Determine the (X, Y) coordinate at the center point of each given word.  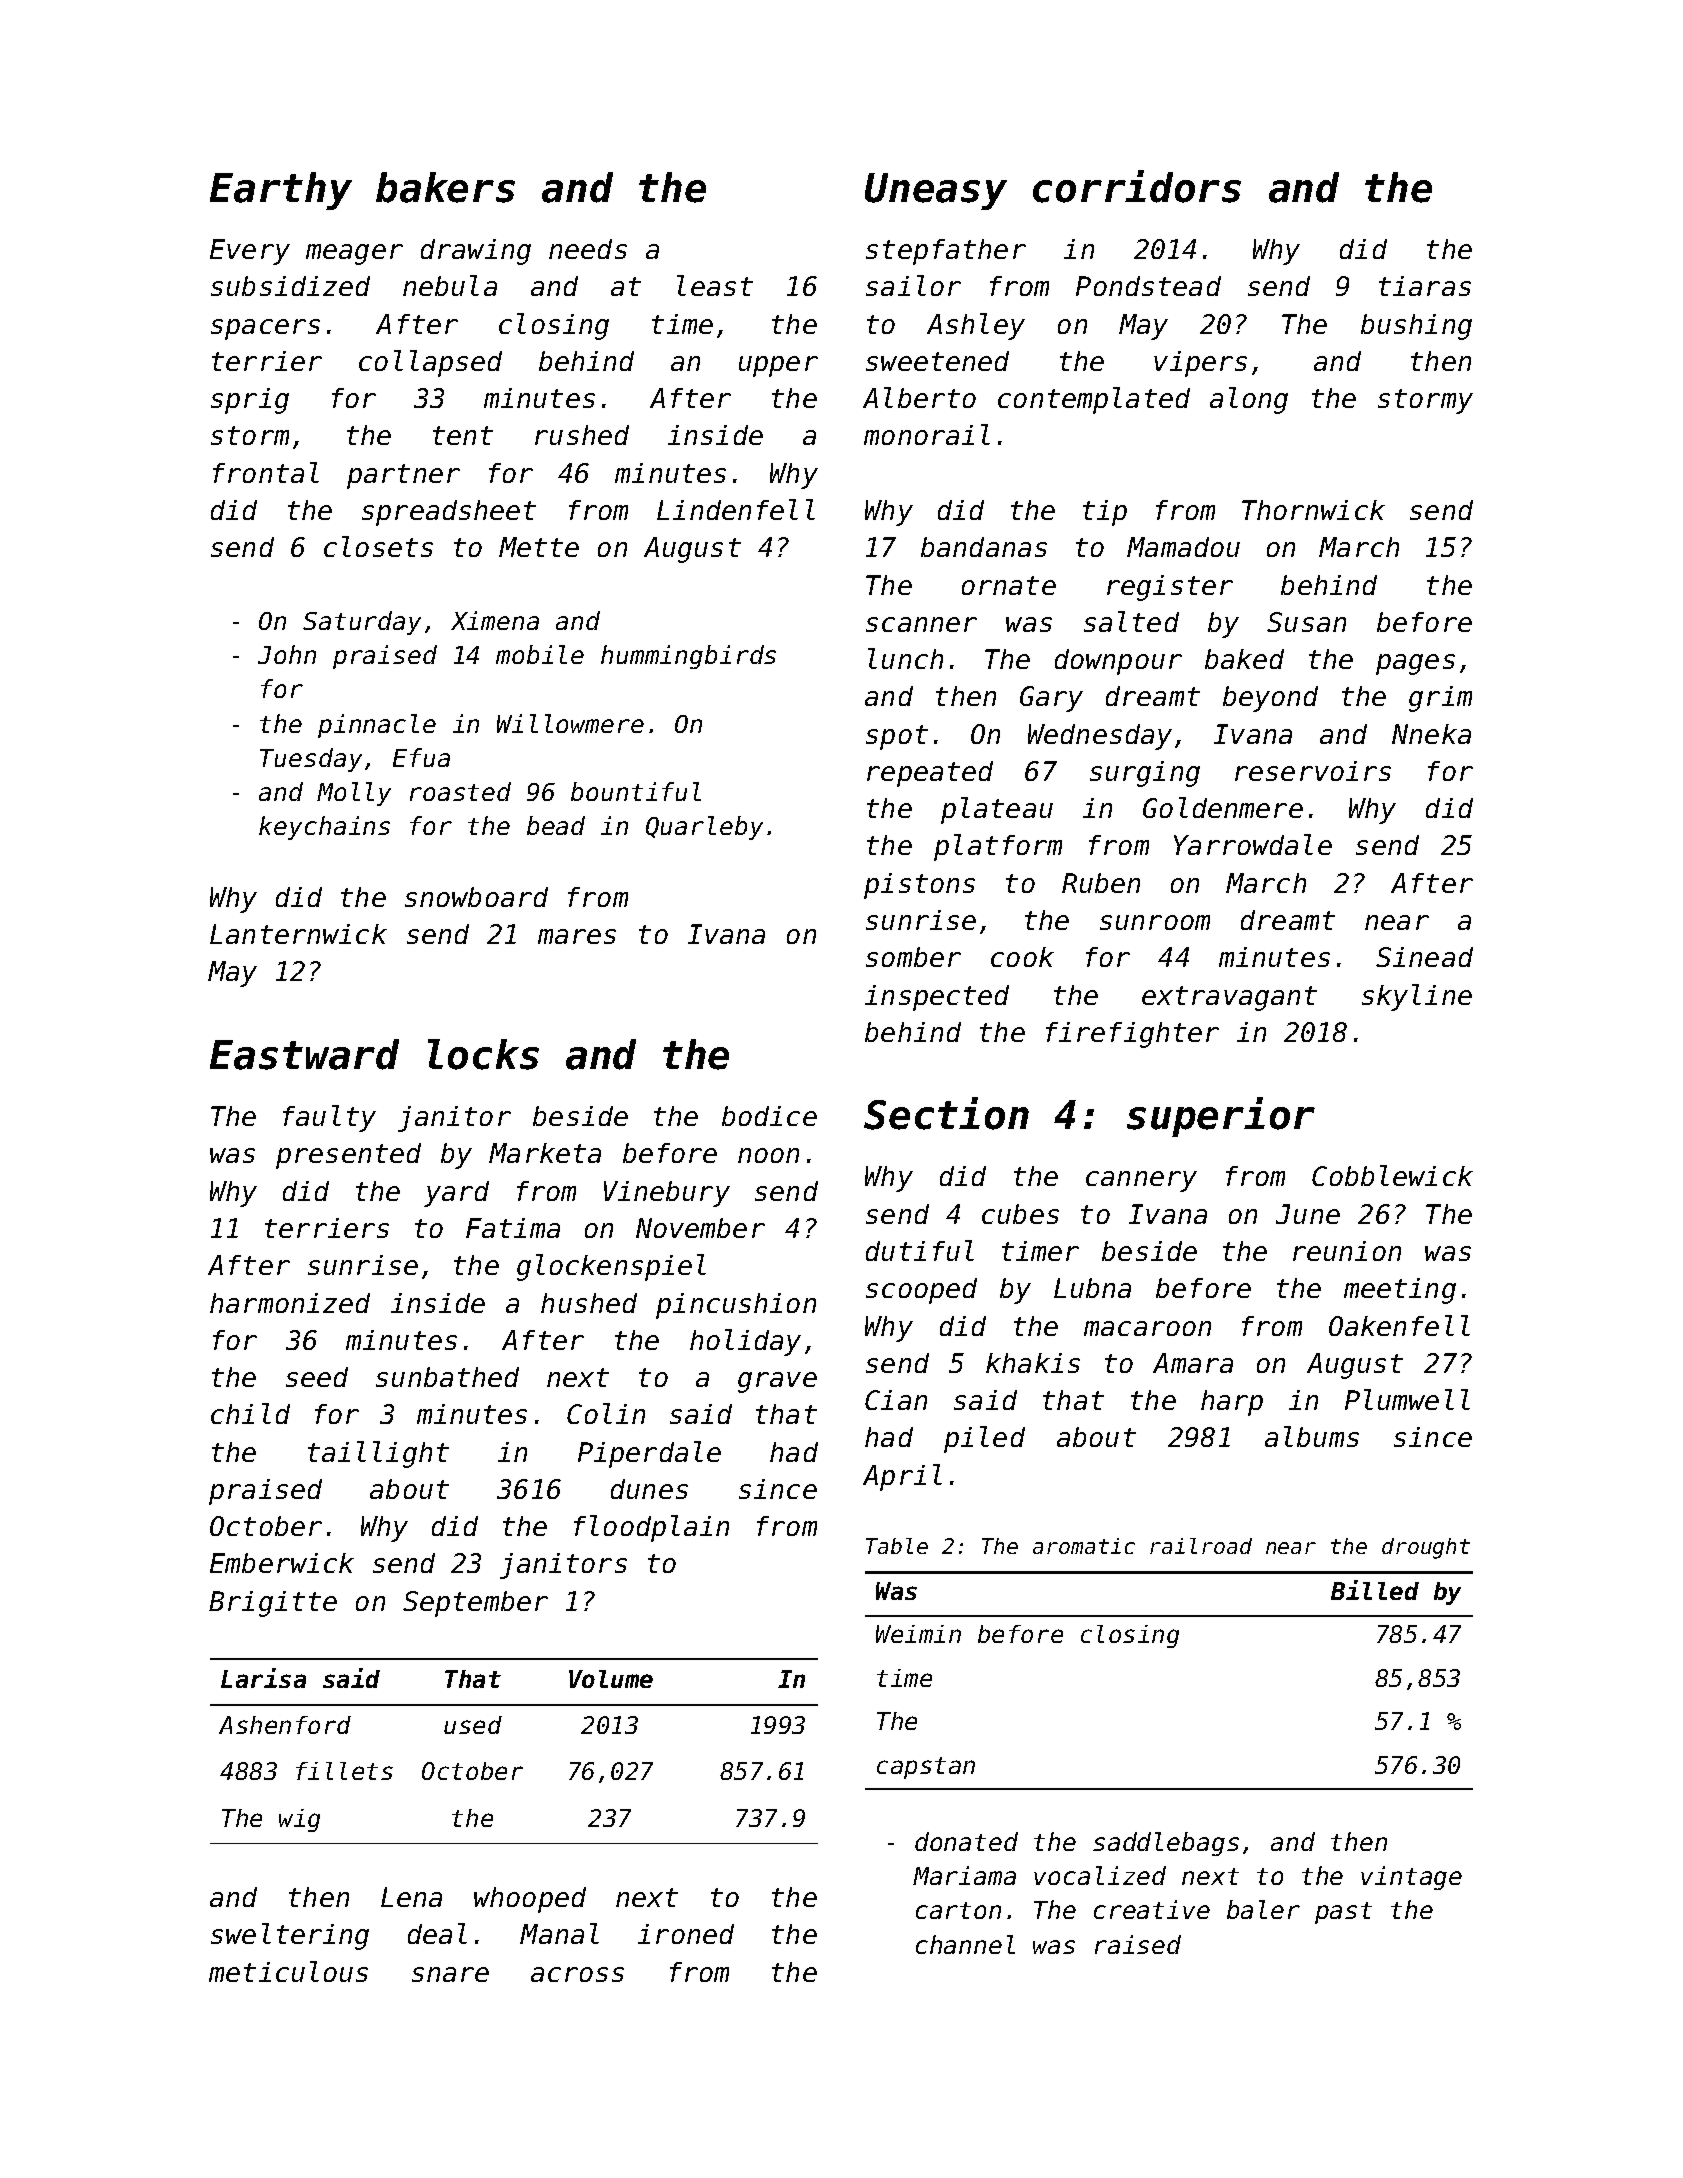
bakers (445, 187)
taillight (378, 1454)
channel (965, 1944)
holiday (745, 1342)
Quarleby (704, 828)
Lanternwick (298, 934)
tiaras (1425, 286)
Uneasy (936, 191)
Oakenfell (1399, 1325)
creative (1152, 1909)
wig (299, 1820)
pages (1415, 664)
